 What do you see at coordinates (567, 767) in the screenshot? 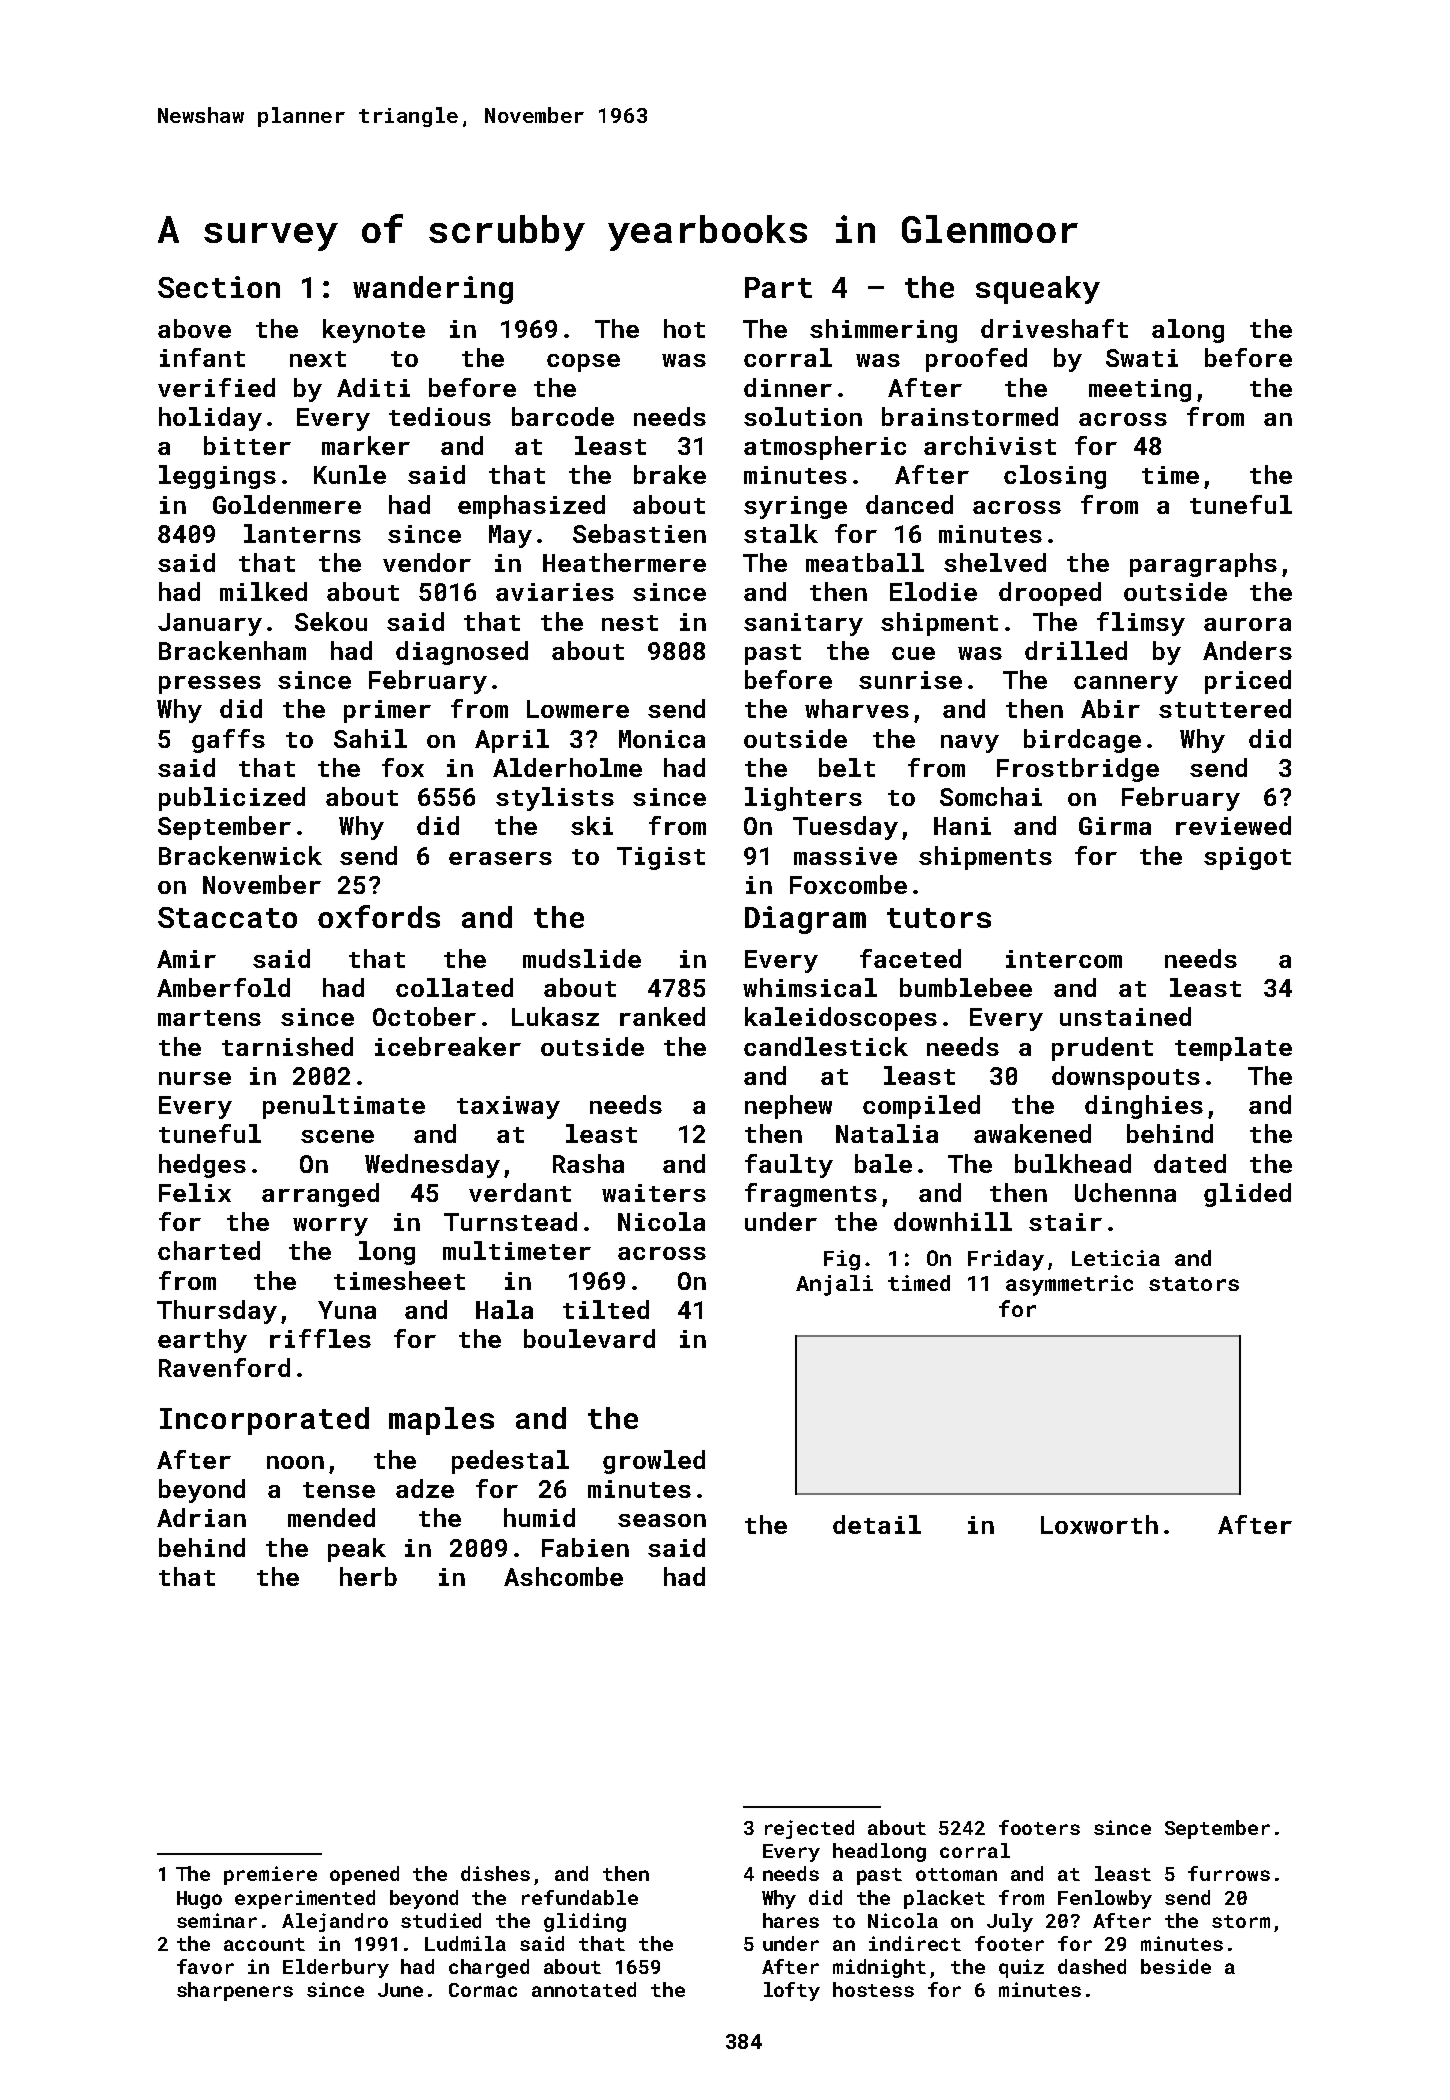
I see `Alderholme` at bounding box center [567, 767].
